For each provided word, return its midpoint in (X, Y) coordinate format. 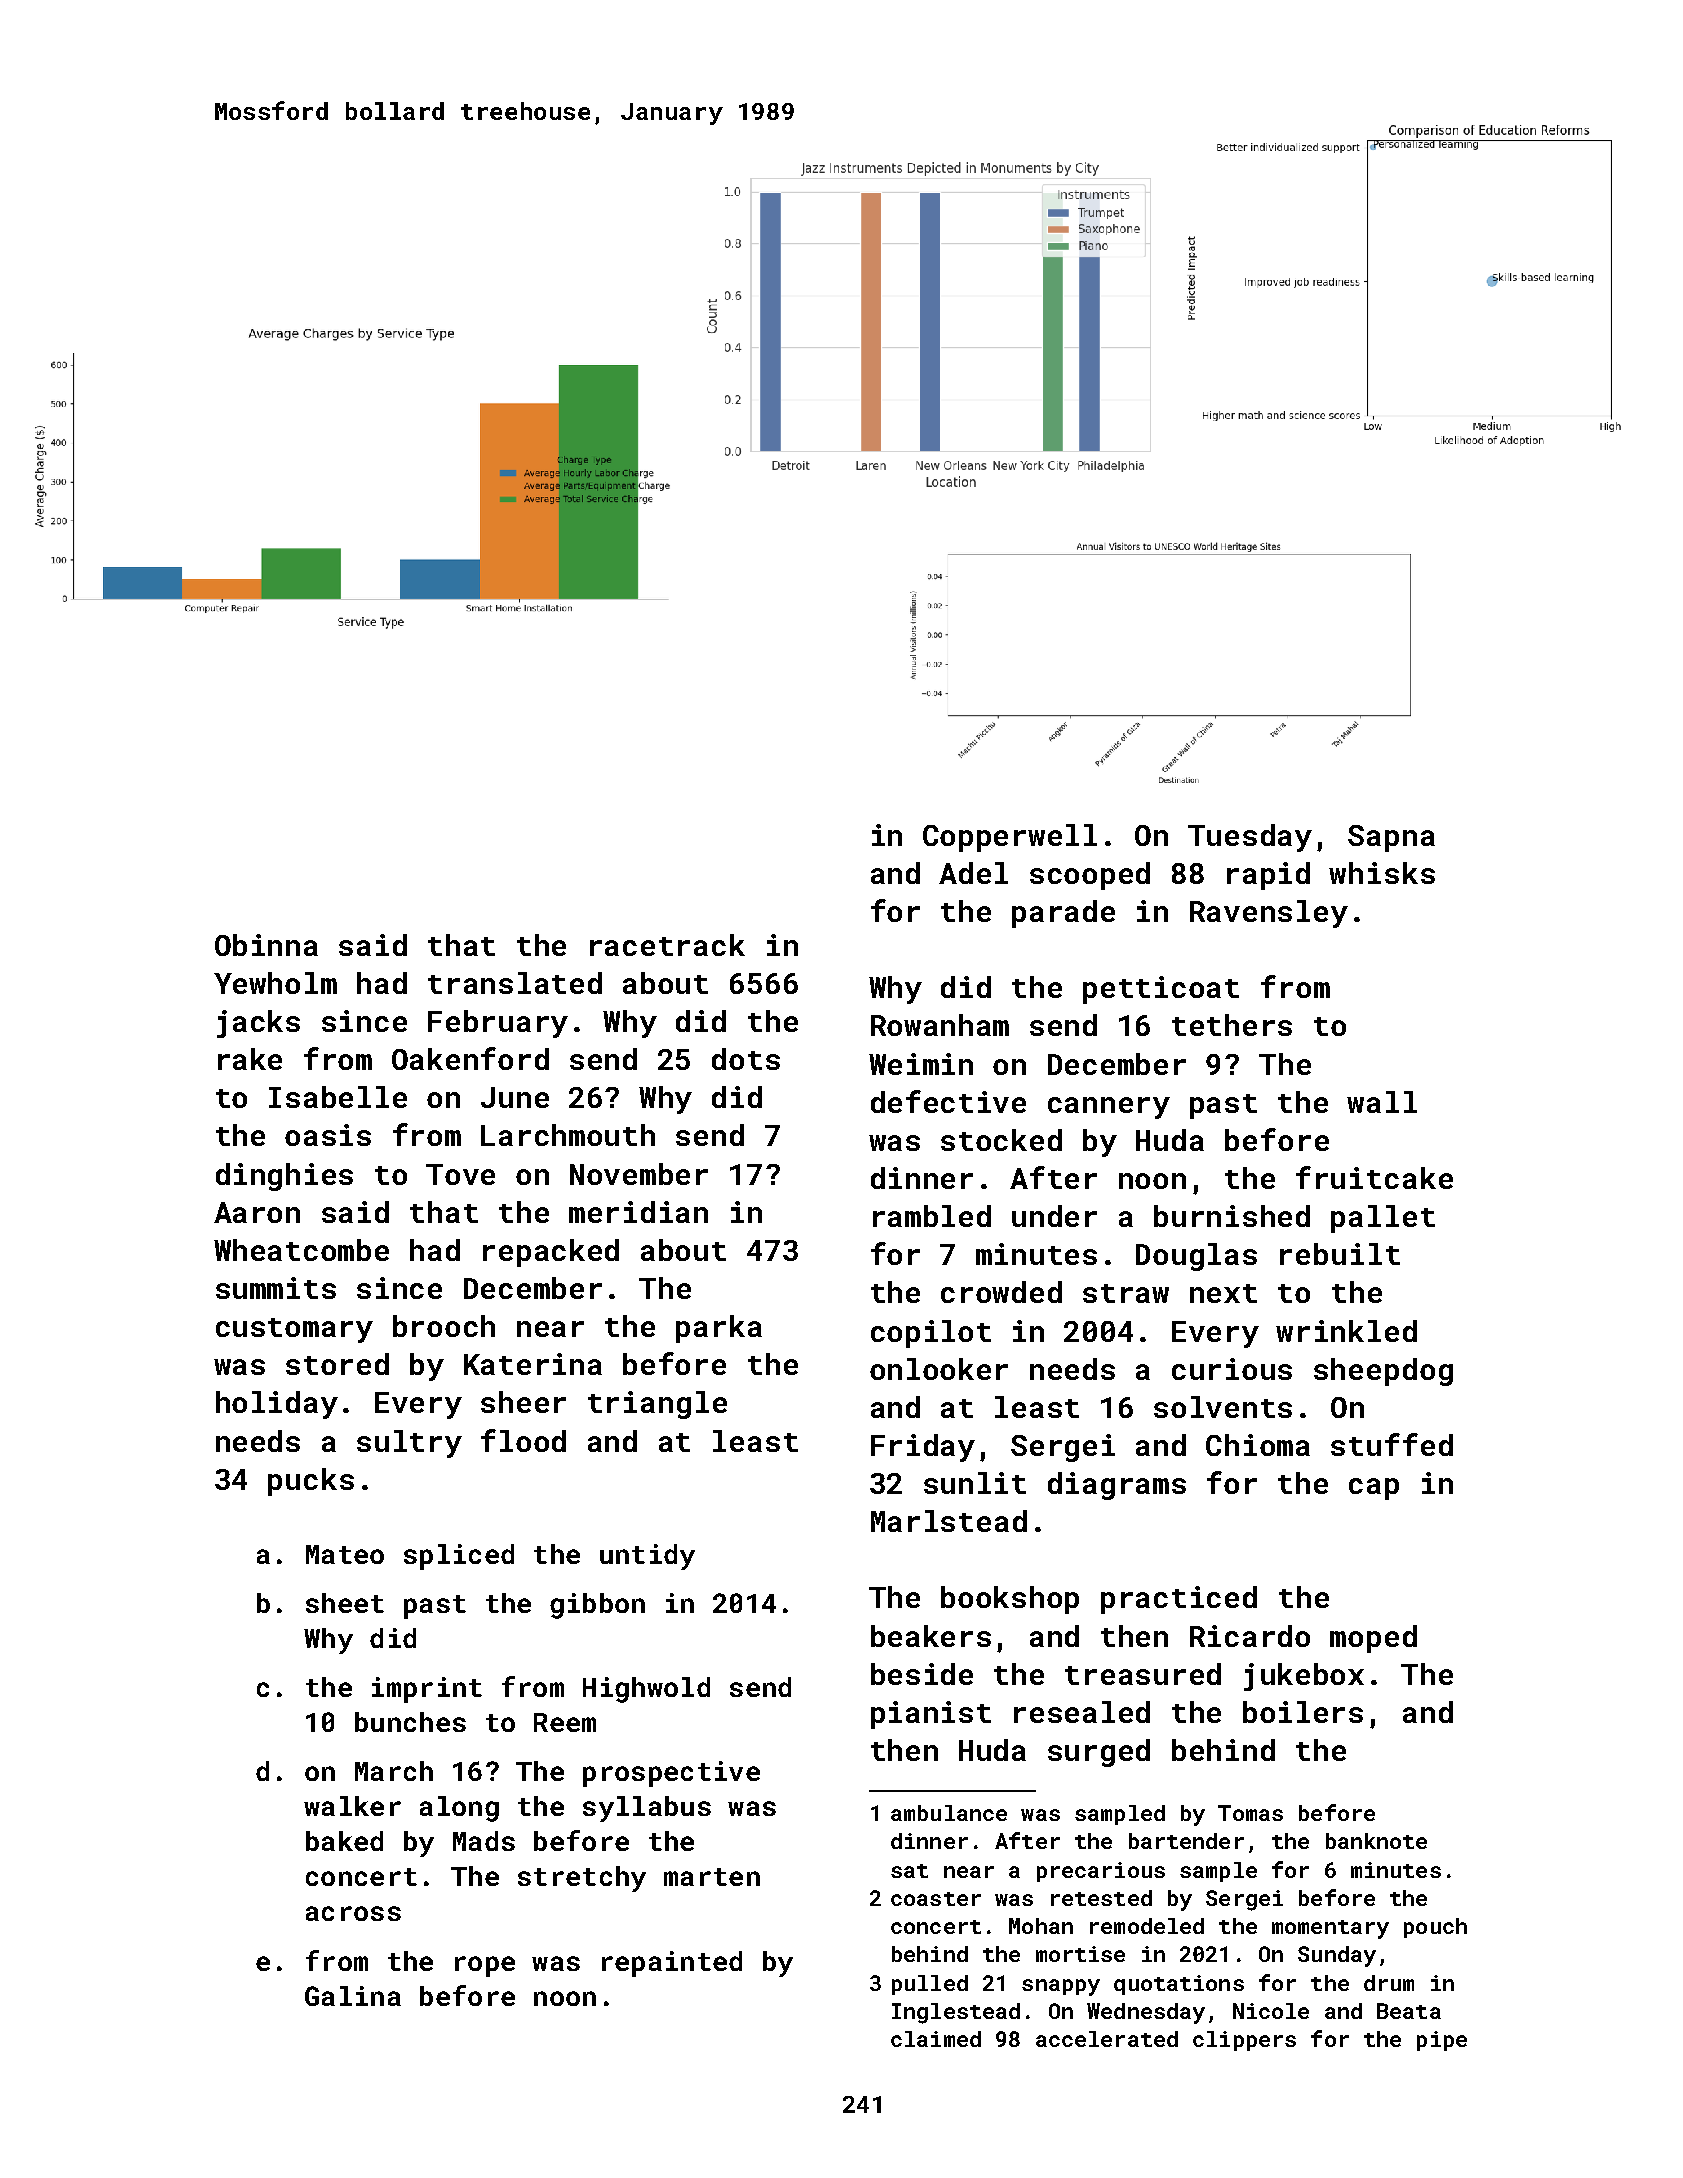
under (1054, 1216)
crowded (1001, 1292)
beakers (931, 1636)
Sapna (1391, 838)
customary (294, 1330)
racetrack (667, 945)
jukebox (1304, 1677)
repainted (672, 1964)
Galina (353, 1996)
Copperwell (1010, 838)
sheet (345, 1603)
